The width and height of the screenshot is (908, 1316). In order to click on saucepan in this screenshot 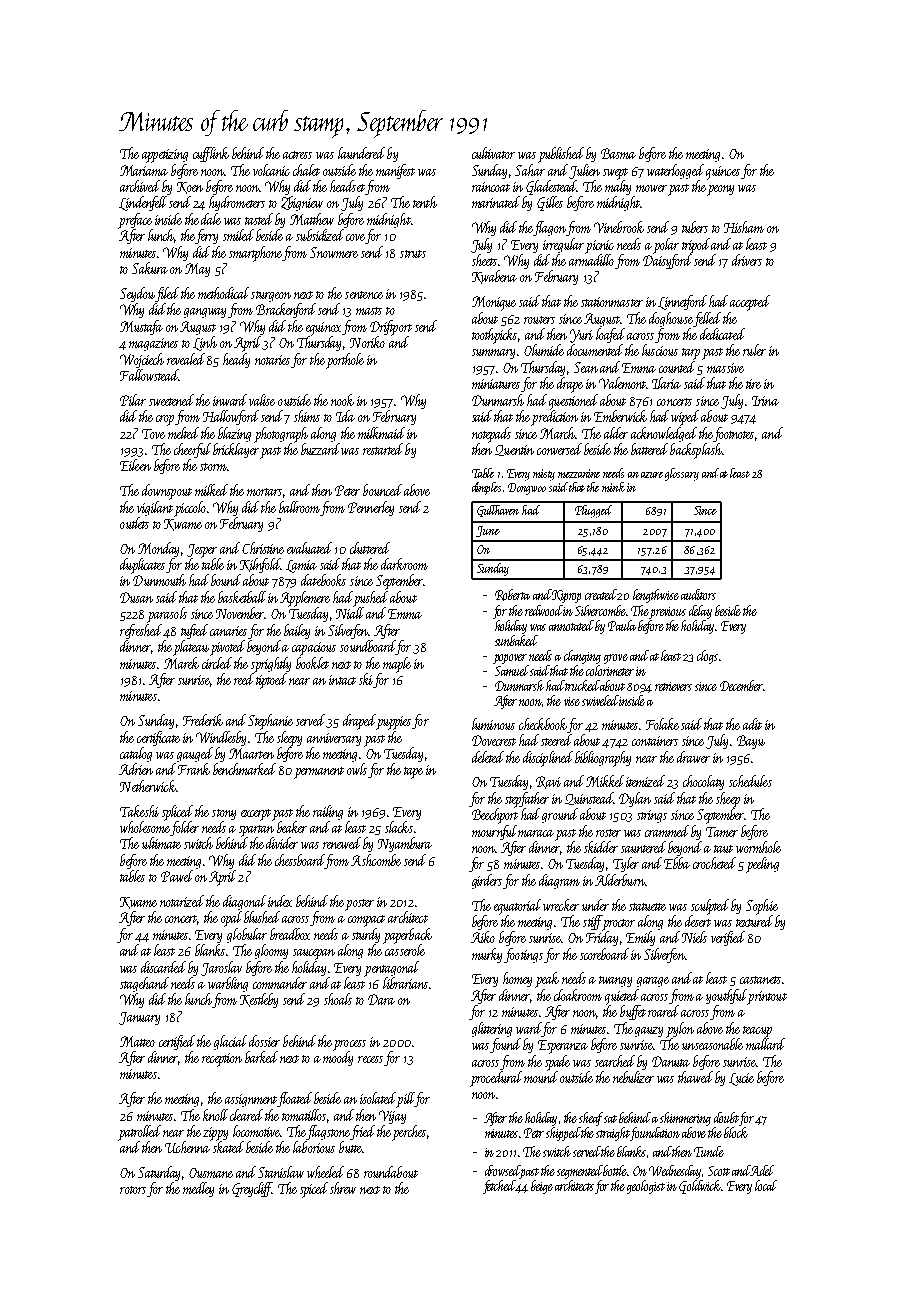, I will do `click(314, 954)`.
